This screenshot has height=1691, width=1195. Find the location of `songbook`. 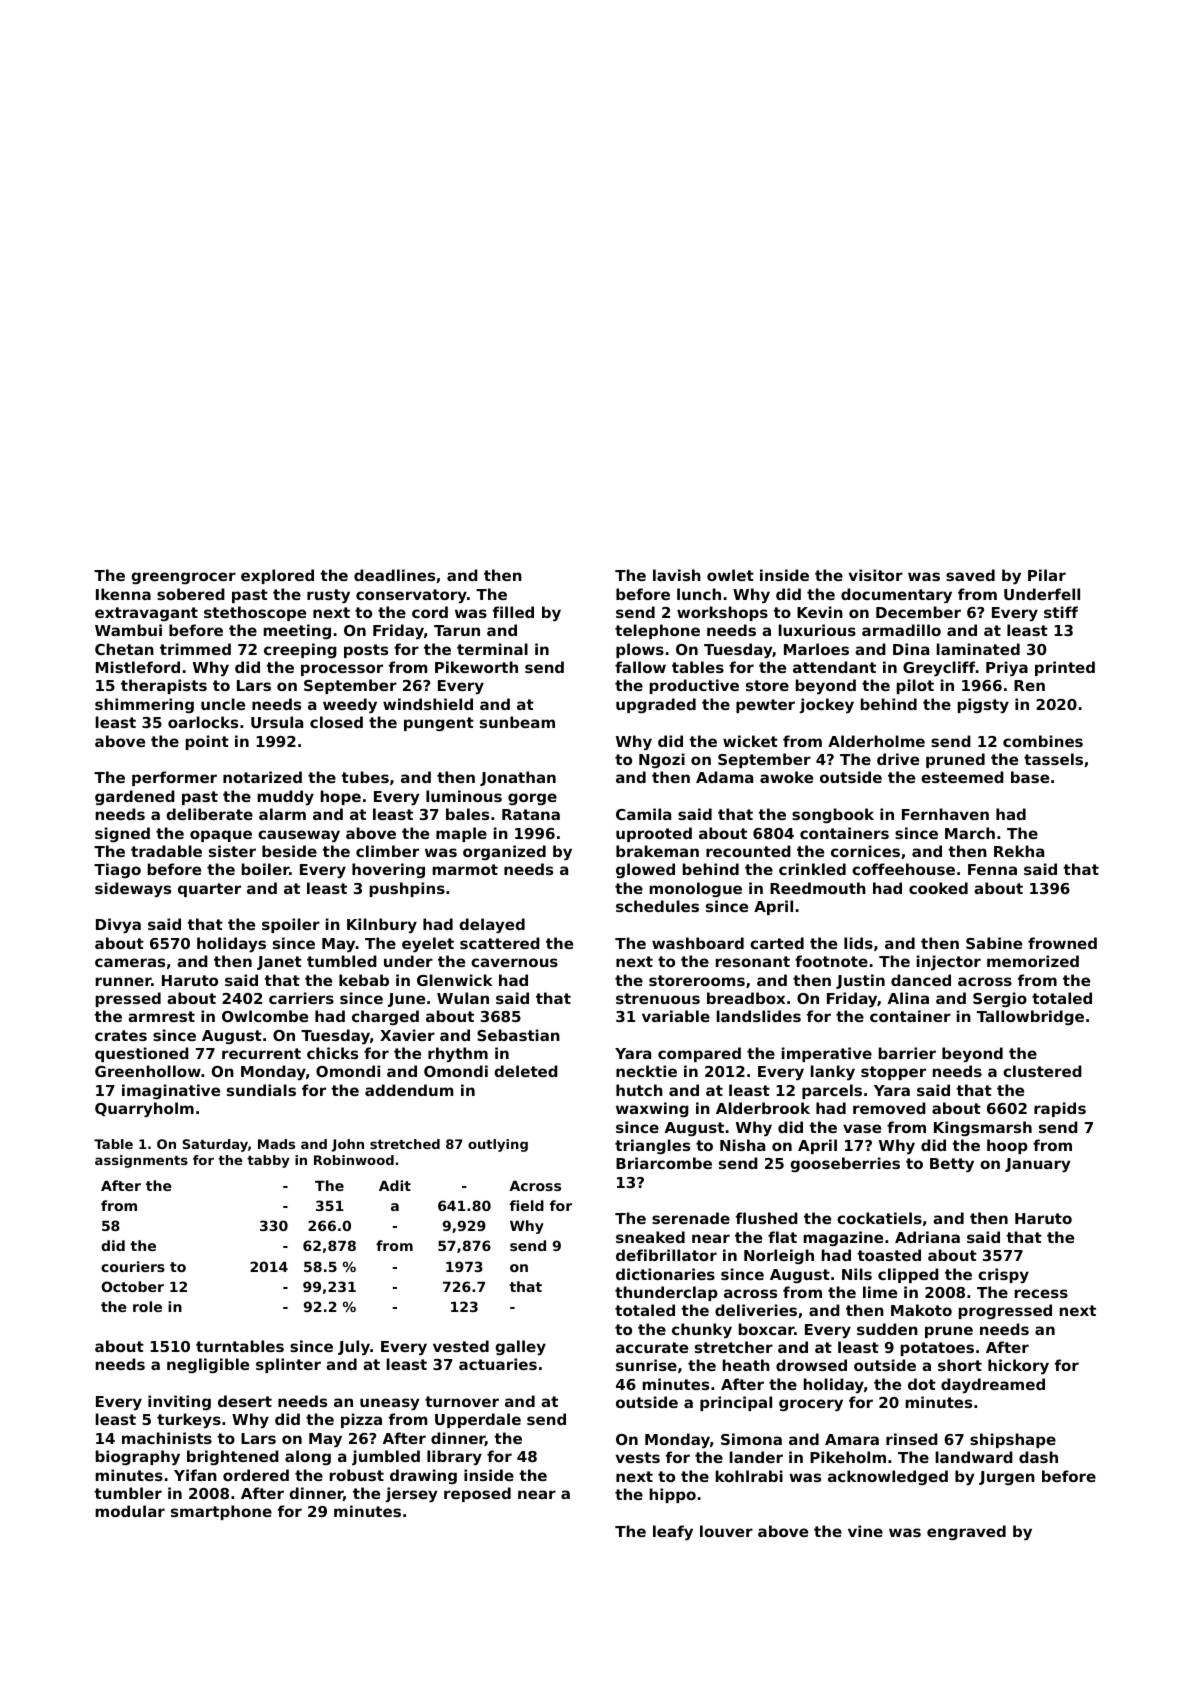

songbook is located at coordinates (833, 815).
